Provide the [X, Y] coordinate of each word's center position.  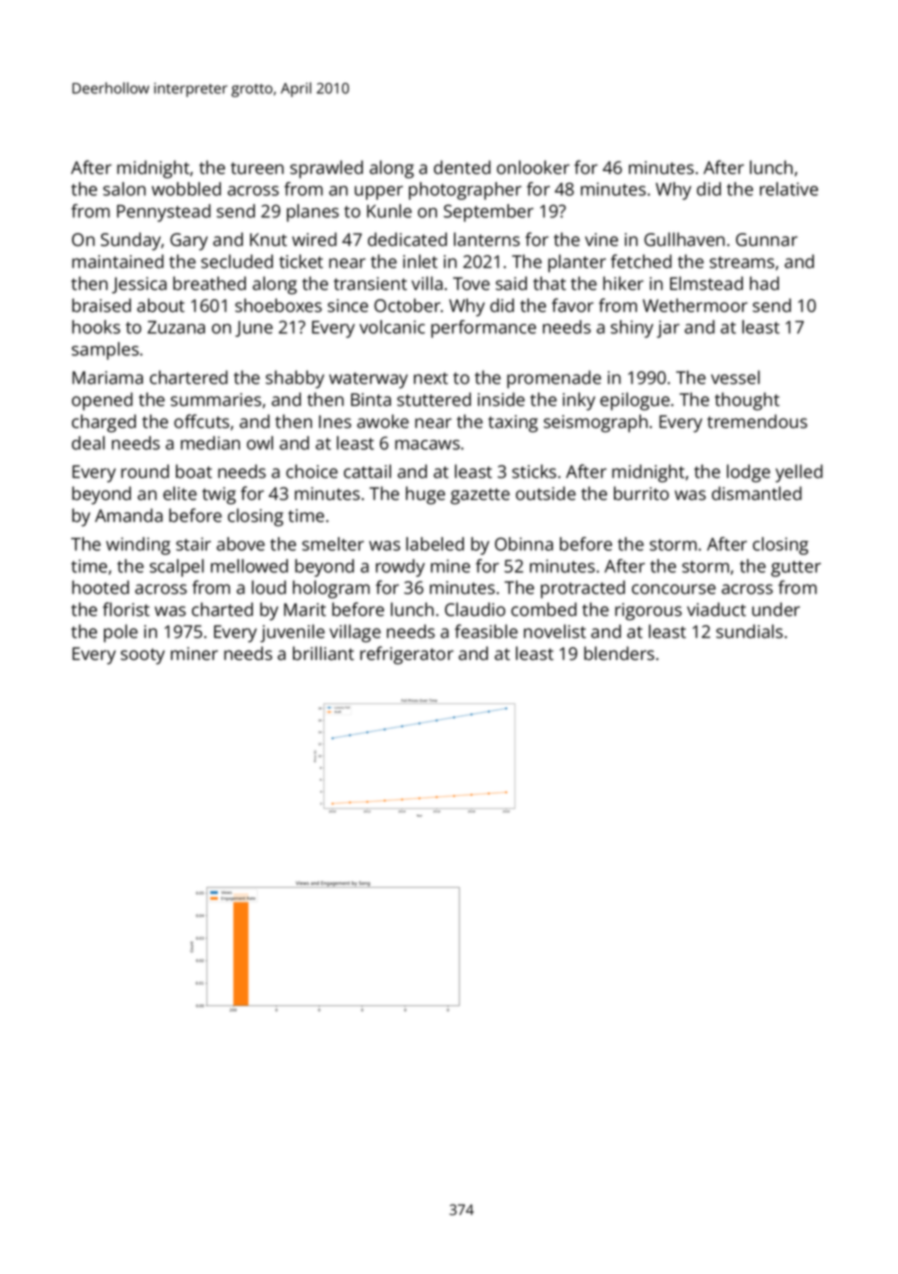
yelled [799, 473]
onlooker [533, 167]
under [776, 609]
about [161, 305]
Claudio [475, 609]
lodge [748, 473]
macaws [427, 445]
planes [313, 213]
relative [789, 189]
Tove [471, 283]
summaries [216, 399]
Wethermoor [695, 305]
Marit [305, 609]
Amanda [129, 515]
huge [425, 495]
